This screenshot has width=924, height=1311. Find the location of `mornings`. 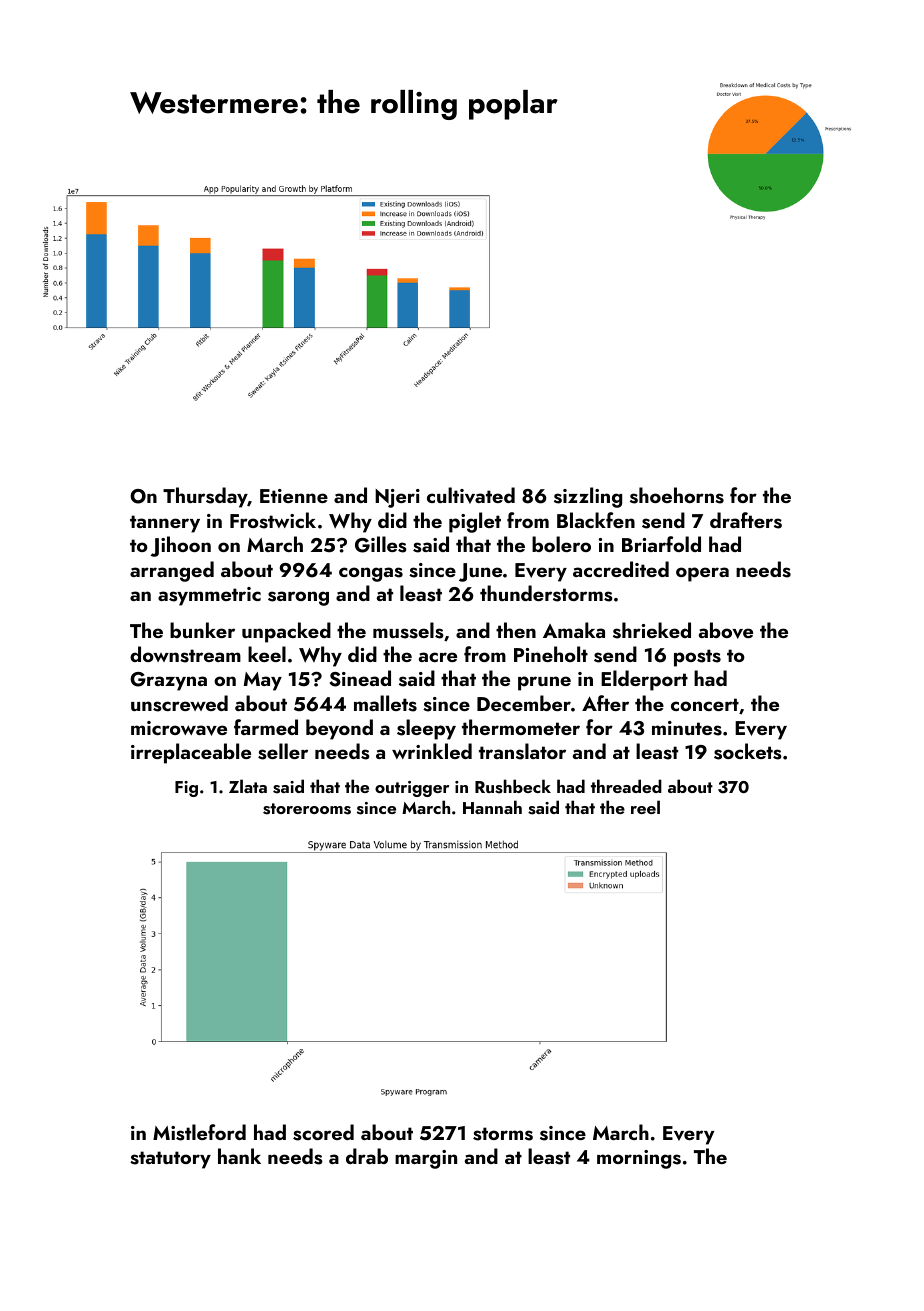

mornings is located at coordinates (639, 1159).
